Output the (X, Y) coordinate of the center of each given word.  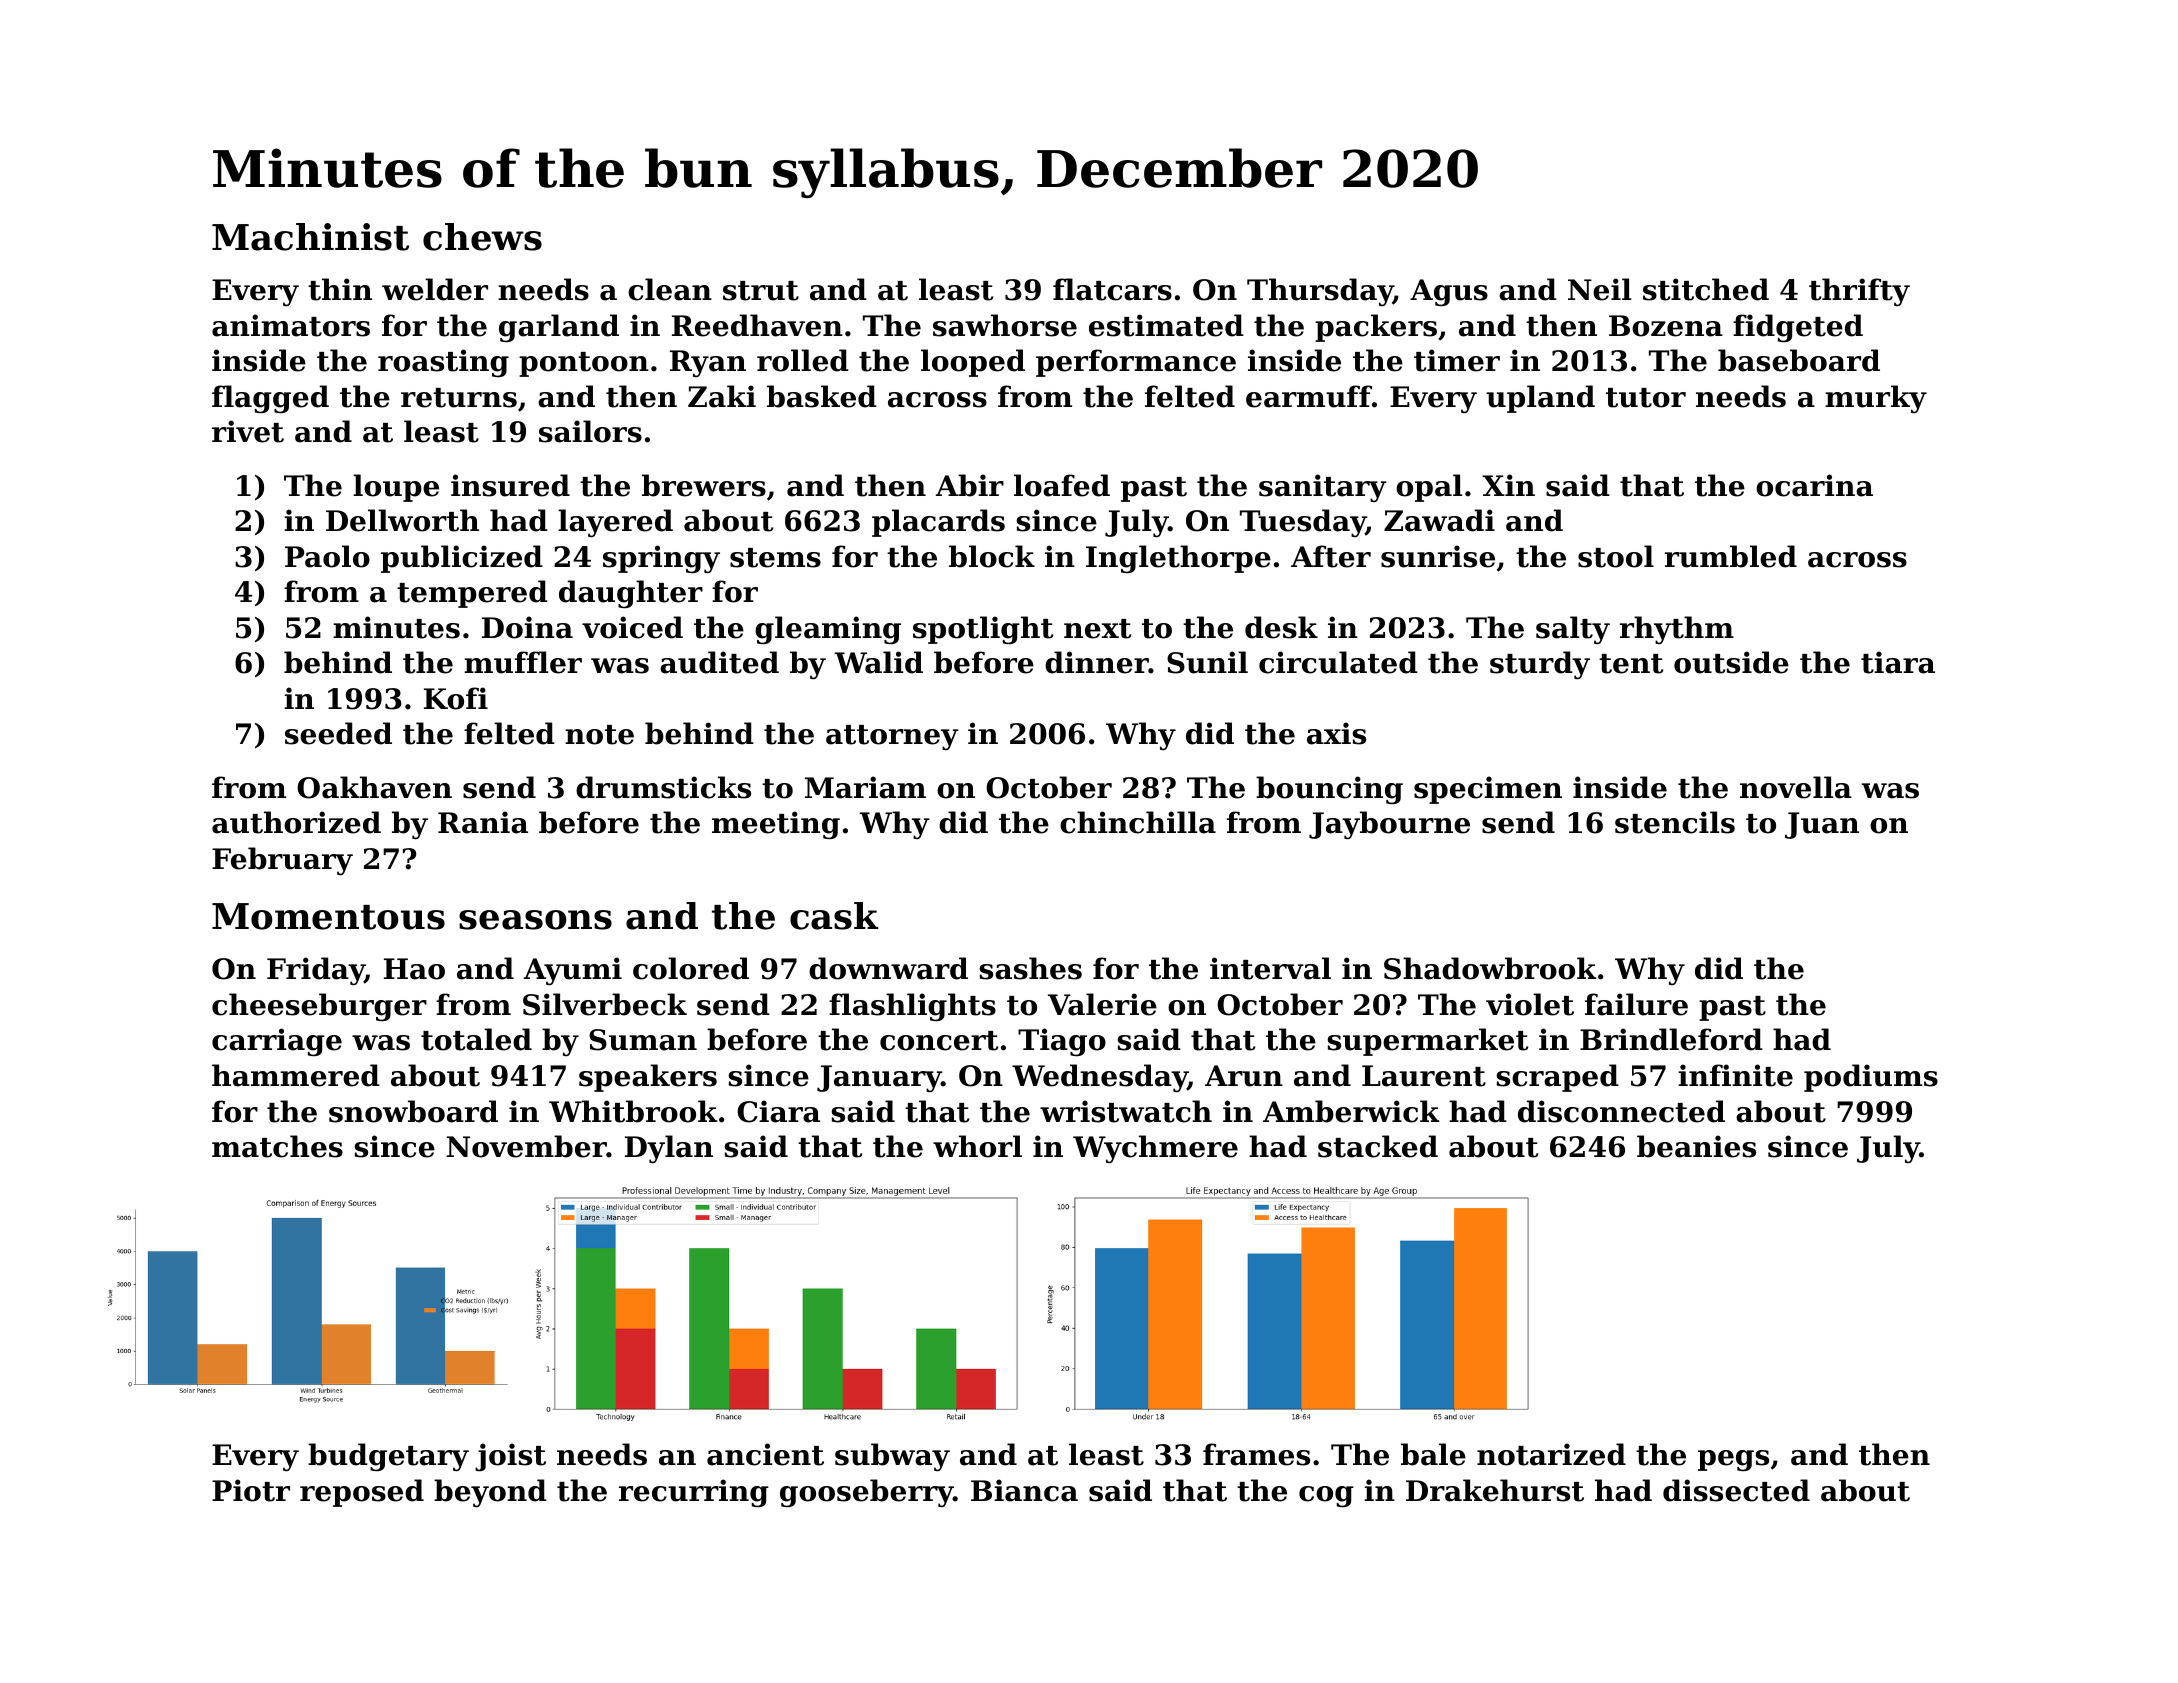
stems (775, 558)
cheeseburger (319, 1007)
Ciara (778, 1111)
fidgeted (1798, 328)
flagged (270, 399)
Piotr (251, 1490)
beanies (1696, 1146)
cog (1326, 1496)
